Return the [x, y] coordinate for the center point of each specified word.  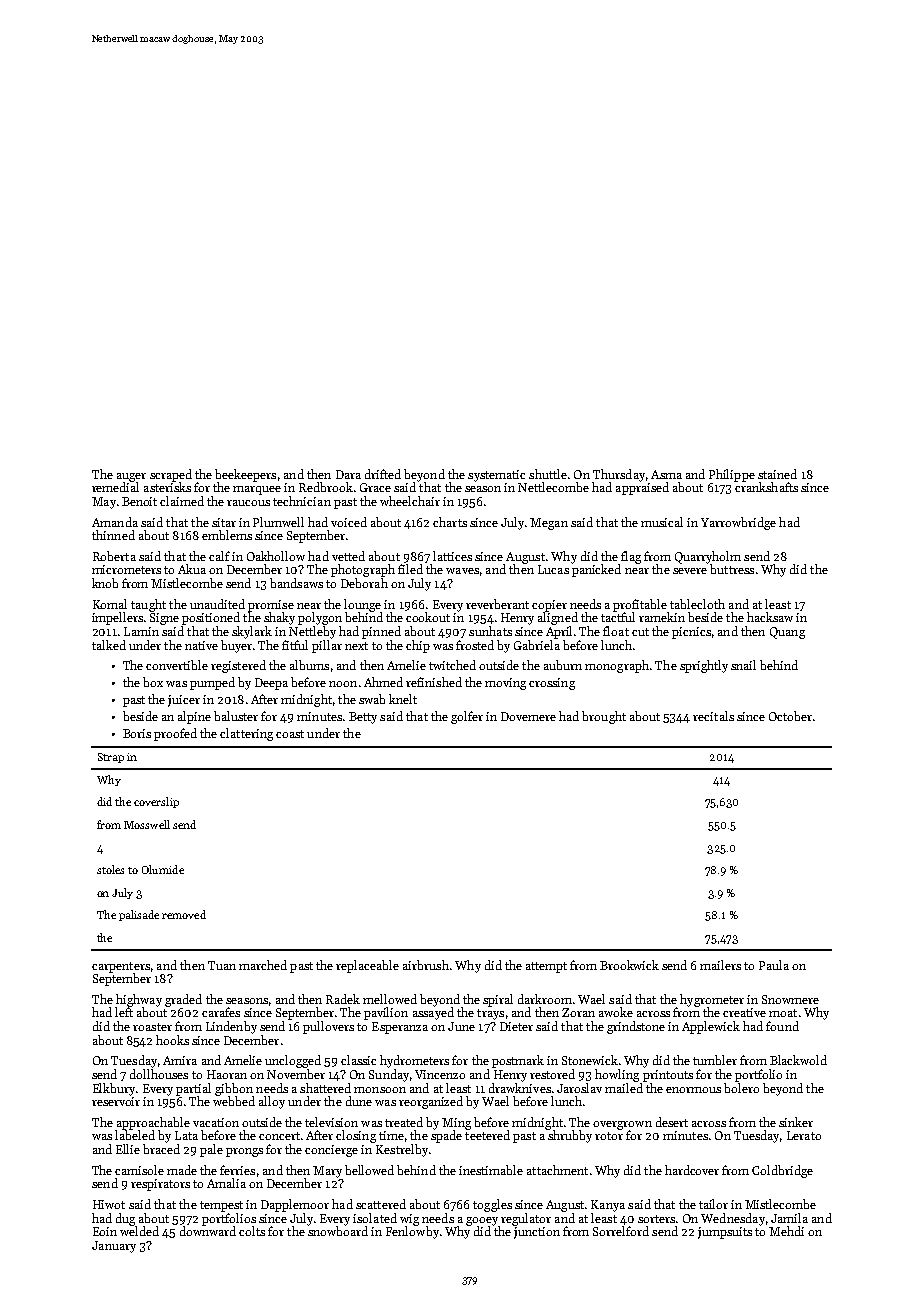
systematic [496, 476]
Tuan [222, 965]
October [790, 716]
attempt [546, 967]
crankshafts [766, 487]
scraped [171, 475]
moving [505, 684]
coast [290, 734]
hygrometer [712, 1000]
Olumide [163, 869]
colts [252, 1231]
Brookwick [629, 965]
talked [109, 645]
